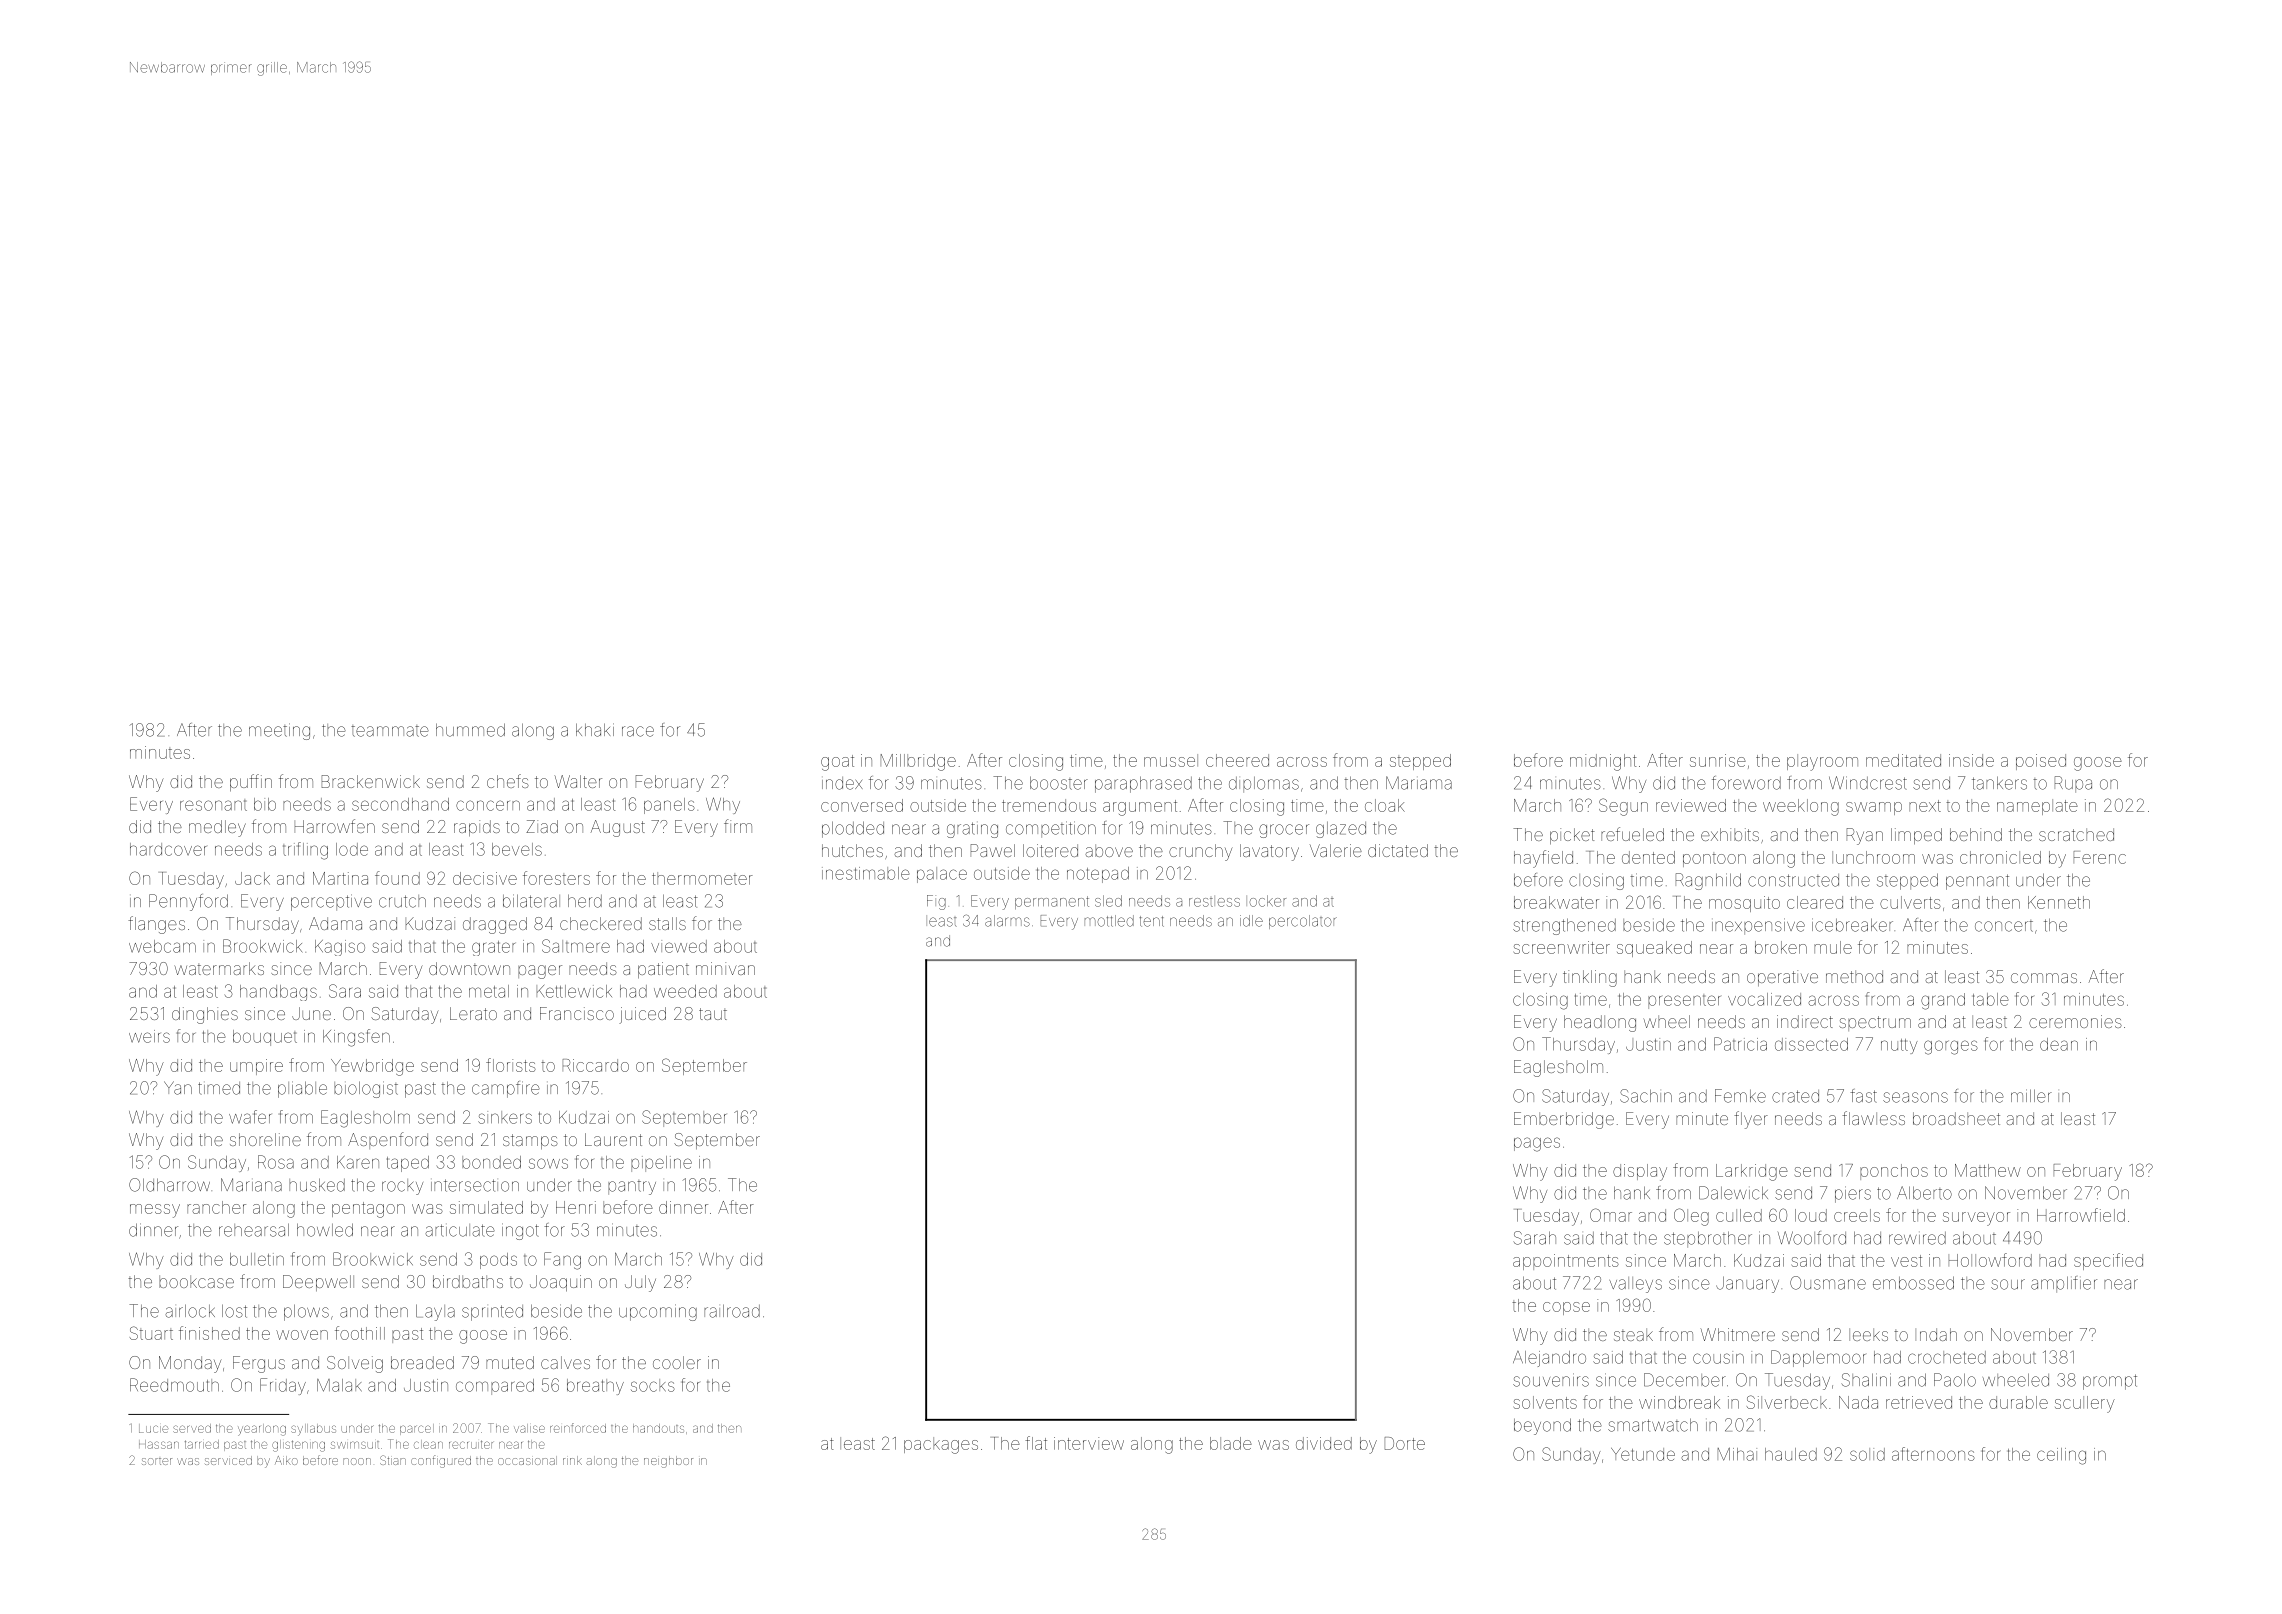  I want to click on cleared, so click(1815, 902).
